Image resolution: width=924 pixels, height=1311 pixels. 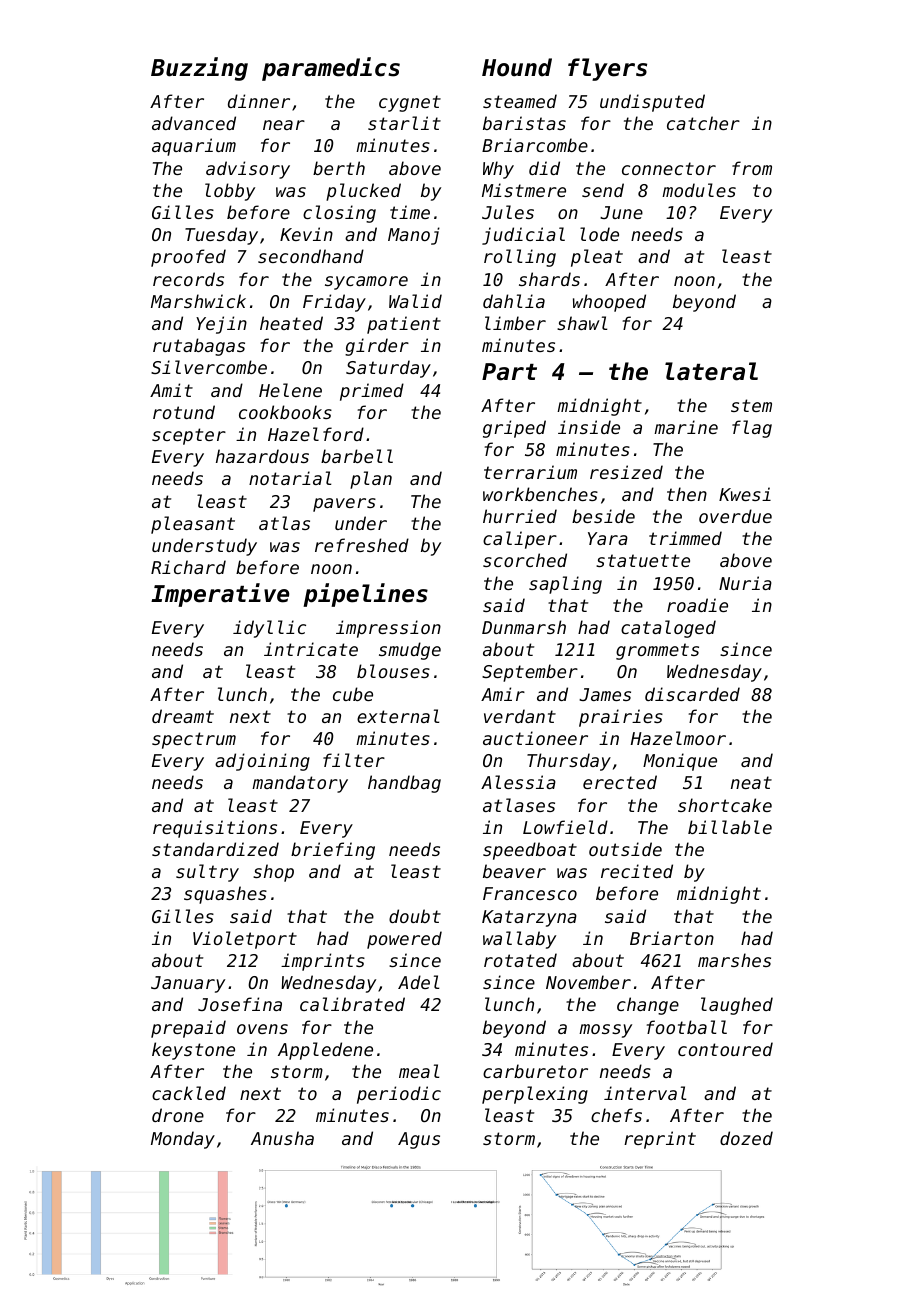 I want to click on advanced, so click(x=194, y=123).
